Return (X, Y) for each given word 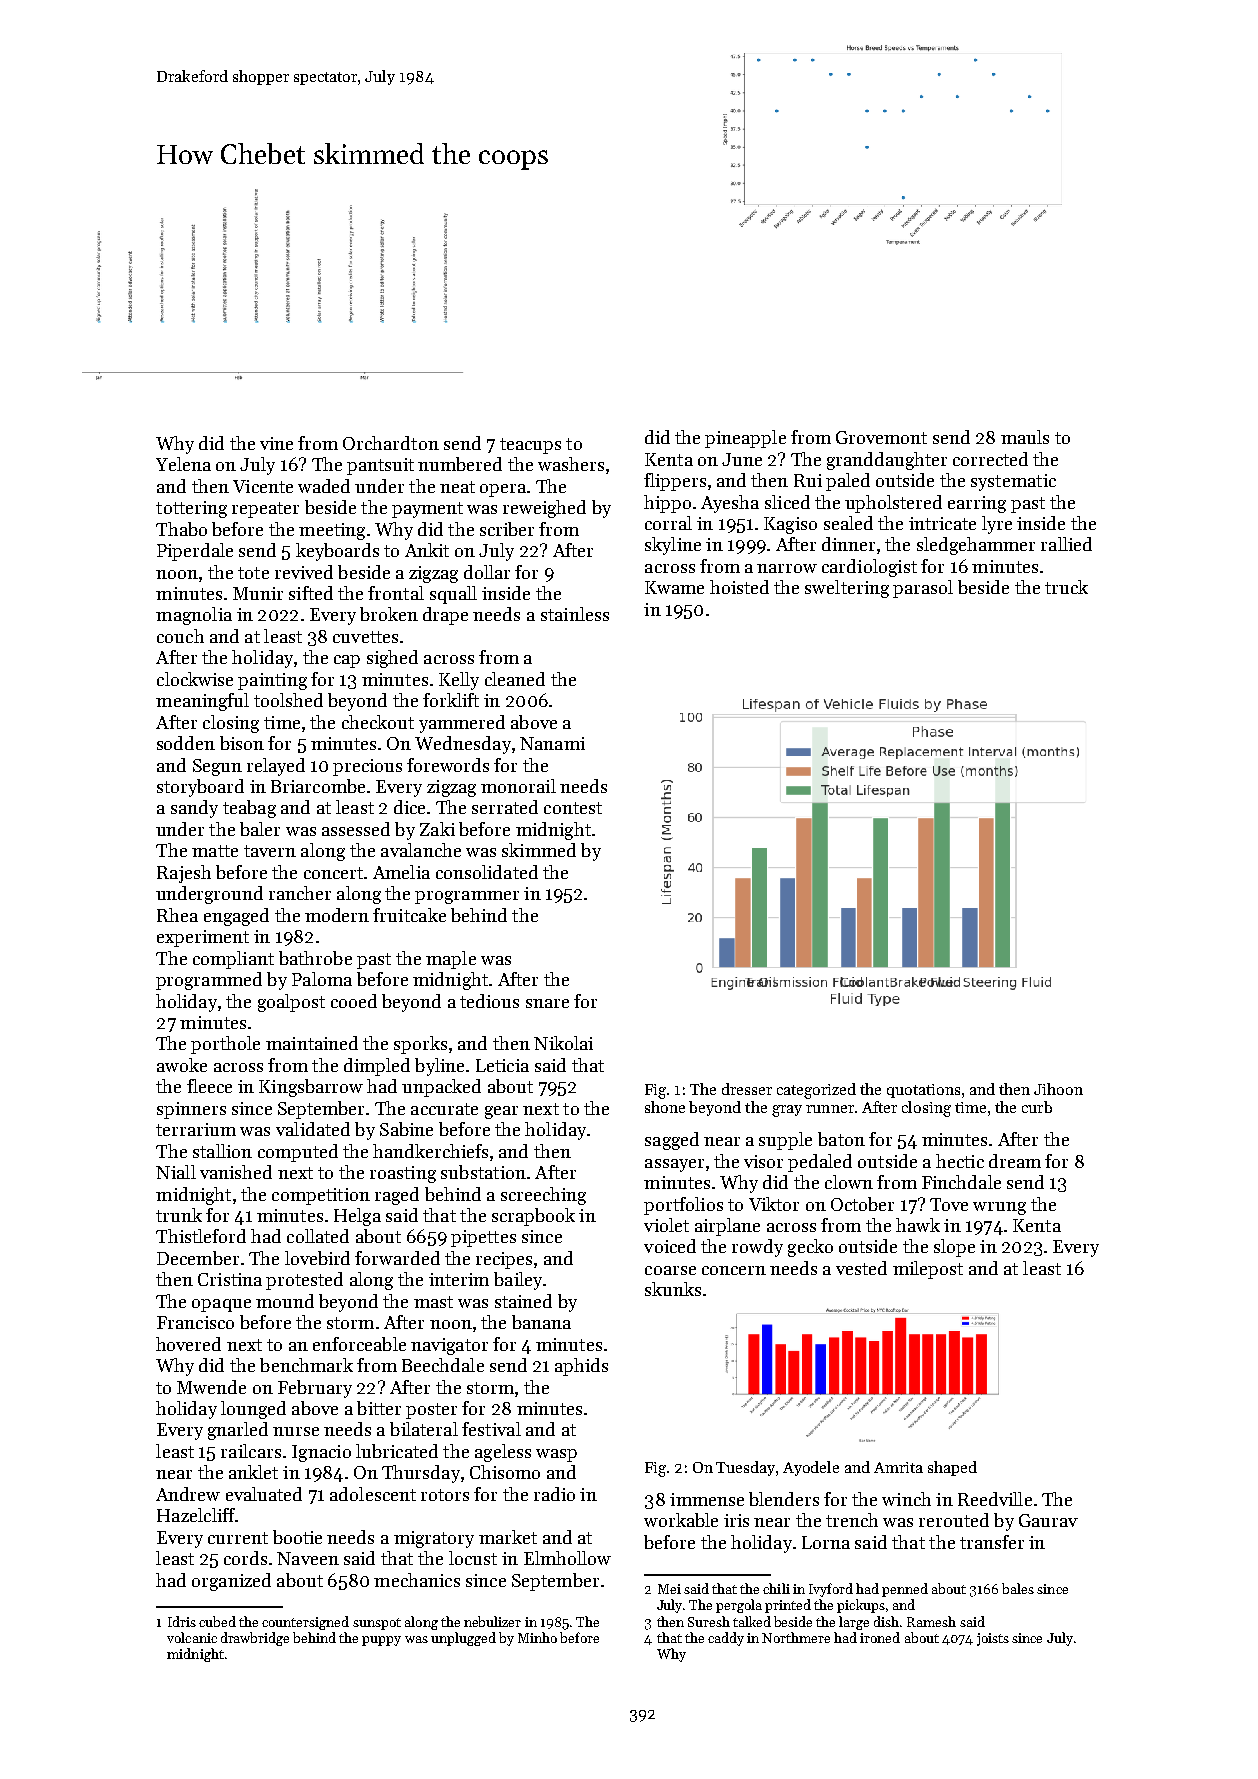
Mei (669, 1589)
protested (304, 1281)
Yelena (183, 464)
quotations (923, 1091)
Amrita (898, 1467)
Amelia (401, 872)
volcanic (192, 1637)
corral (668, 523)
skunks (673, 1289)
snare (547, 1003)
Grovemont (881, 437)
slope (954, 1248)
